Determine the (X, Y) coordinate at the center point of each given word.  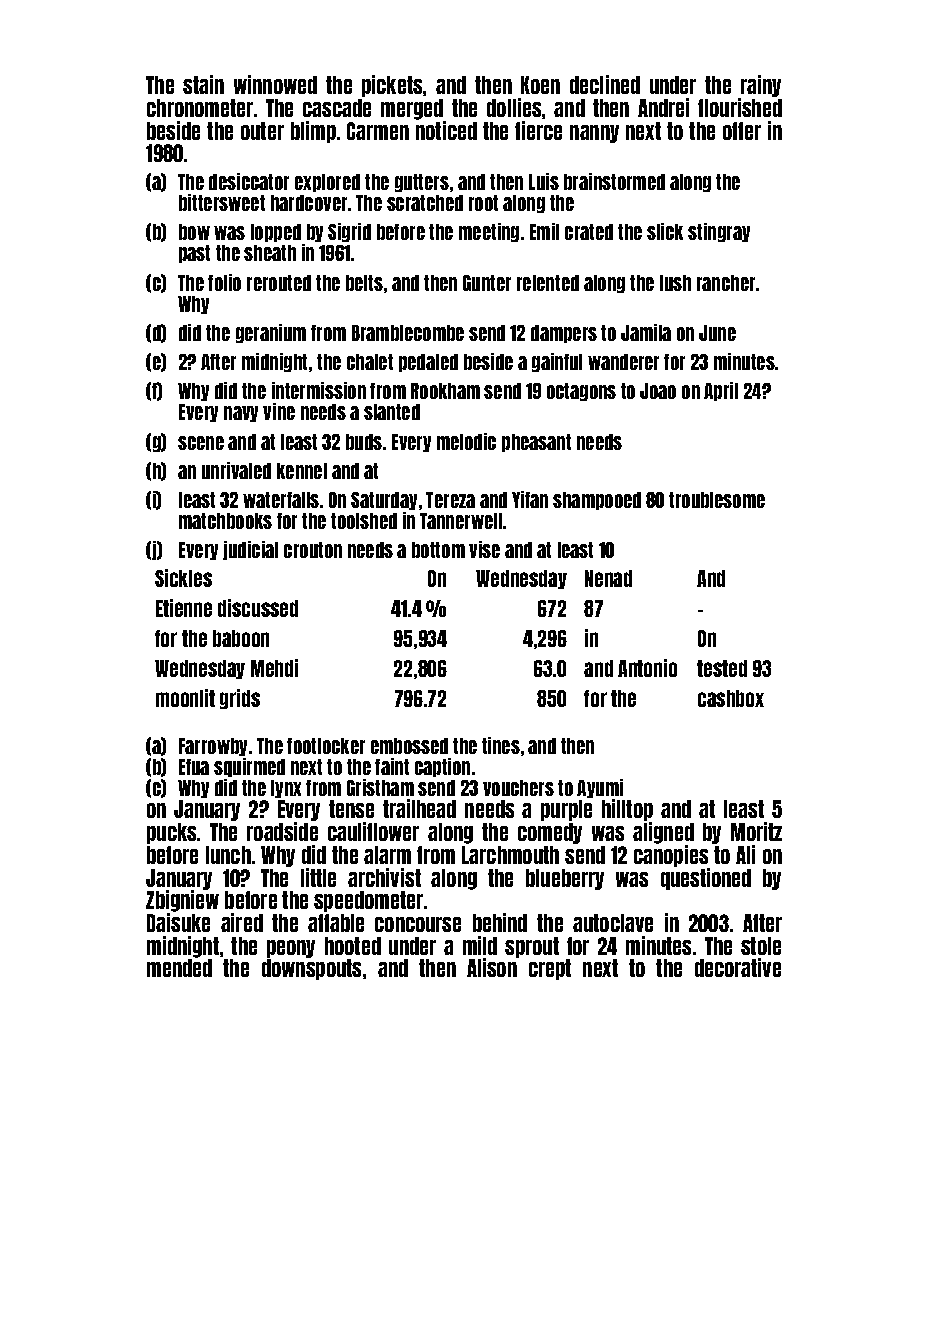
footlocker (326, 746)
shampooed (597, 501)
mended (179, 968)
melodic (466, 441)
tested (722, 668)
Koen (540, 85)
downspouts (311, 969)
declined (605, 84)
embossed (409, 746)
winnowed (275, 84)
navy (241, 414)
